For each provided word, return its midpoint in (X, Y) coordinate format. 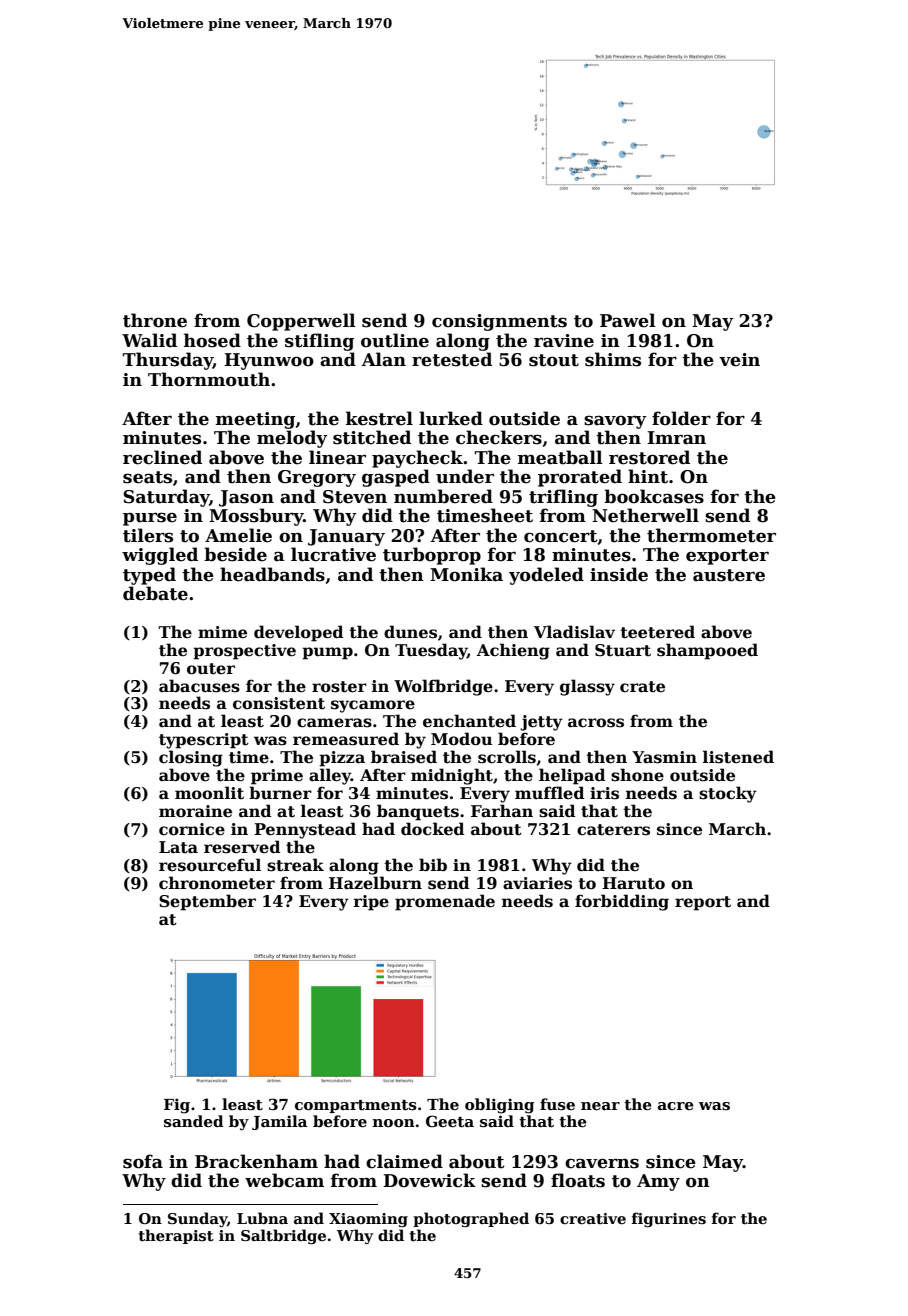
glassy (587, 687)
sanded (194, 1121)
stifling (319, 342)
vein (739, 360)
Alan (384, 359)
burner (280, 793)
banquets (418, 812)
